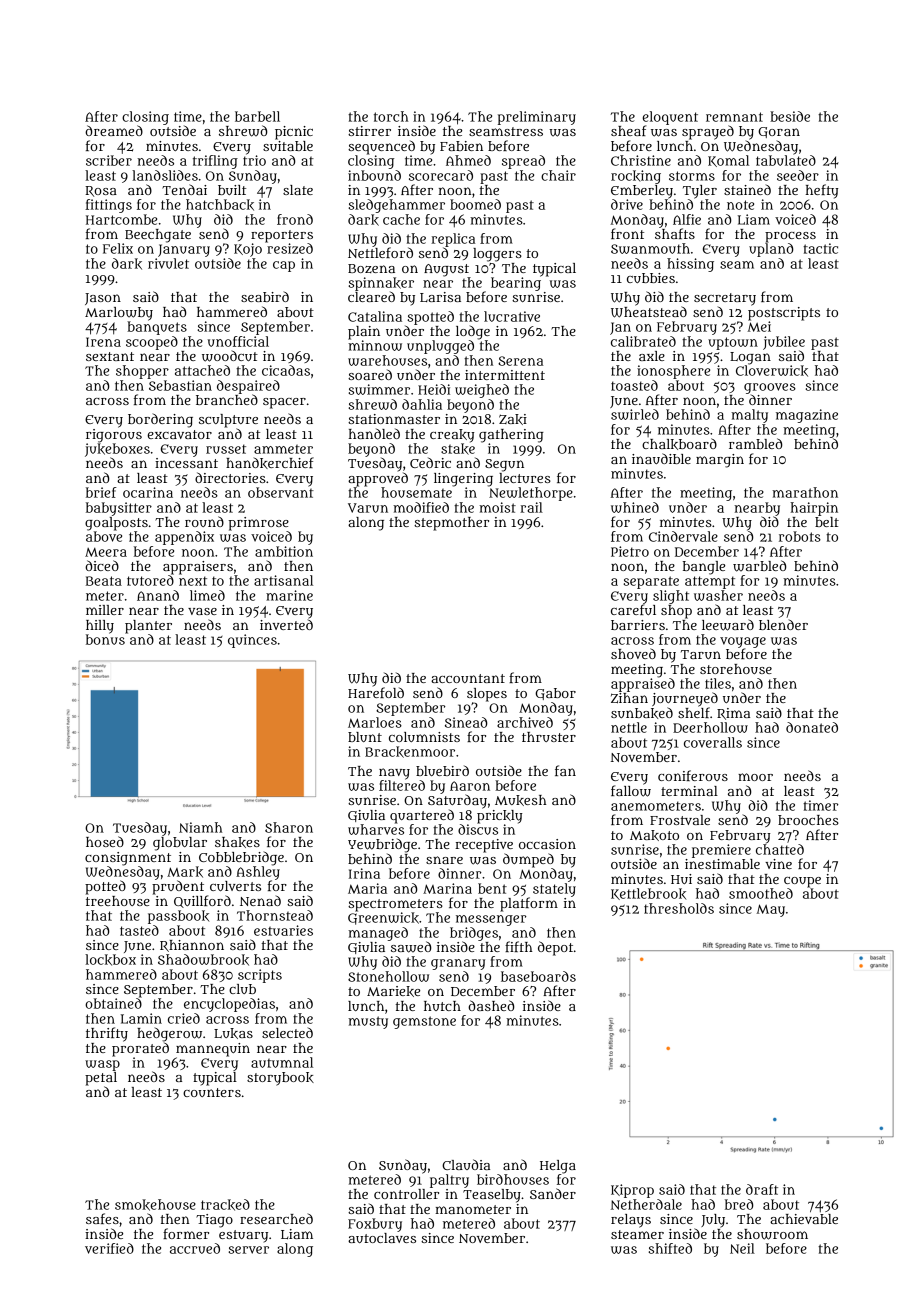  What do you see at coordinates (169, 1034) in the page?
I see `hedgerow` at bounding box center [169, 1034].
